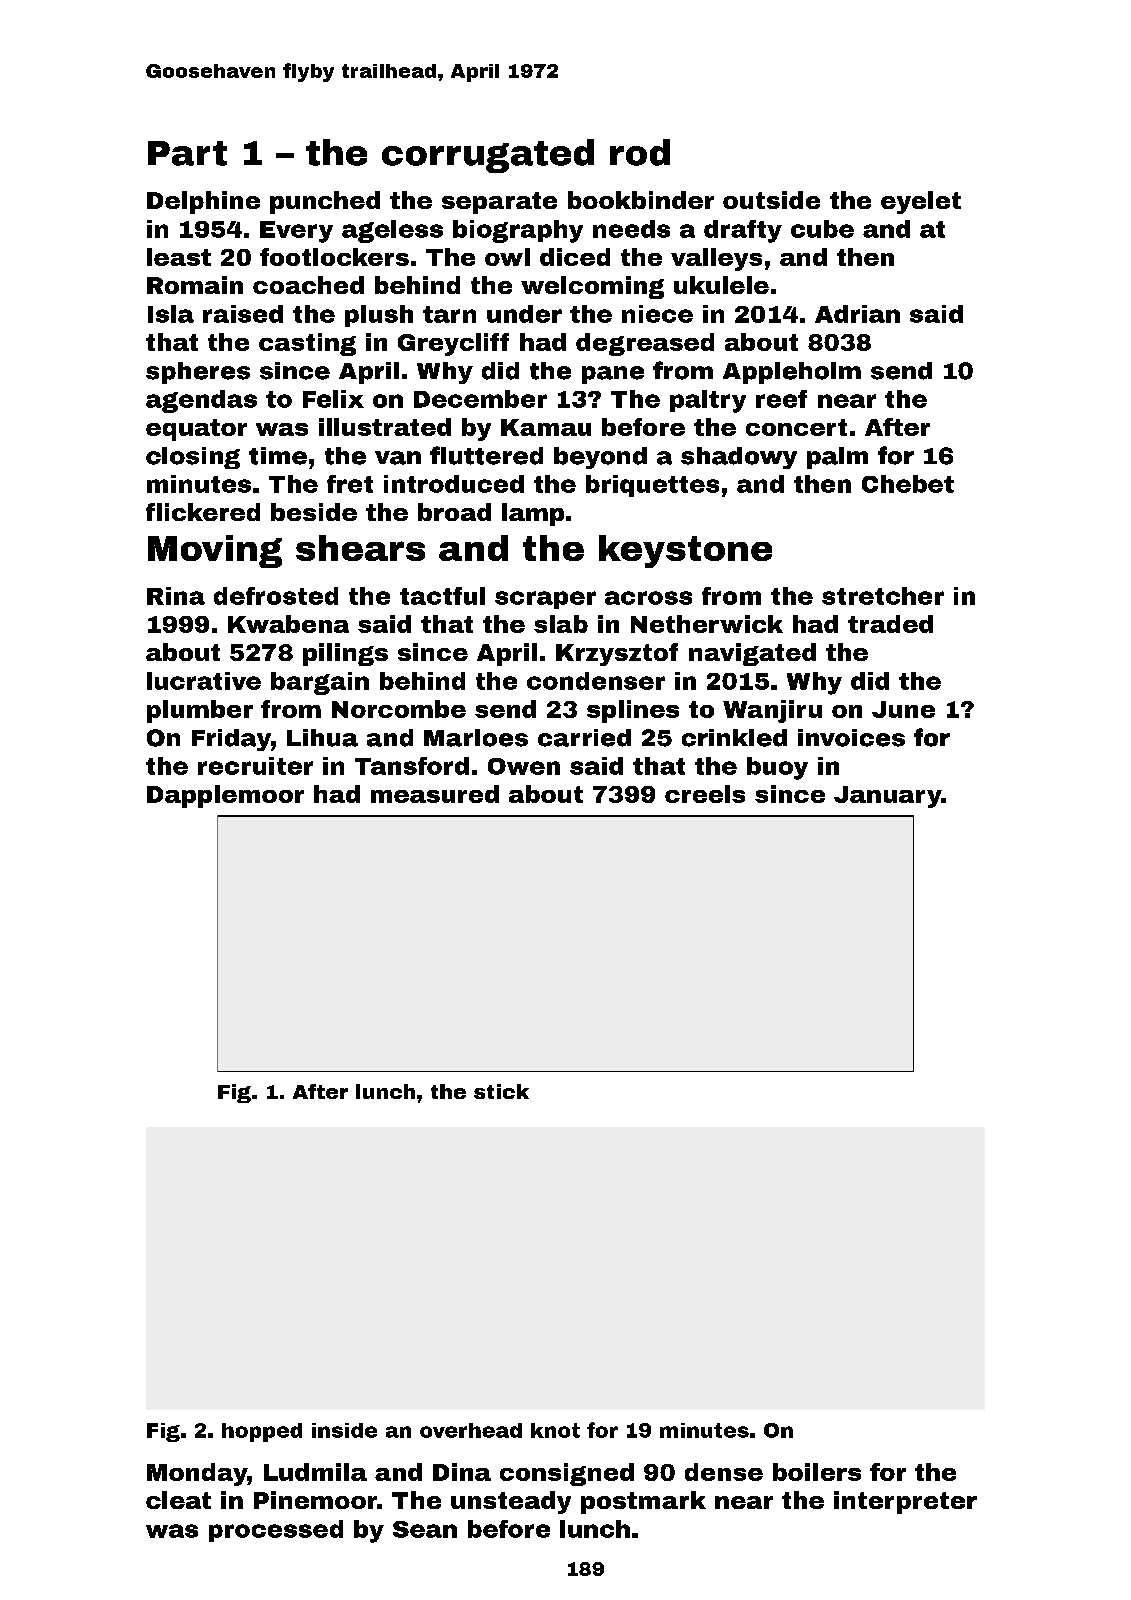  Describe the element at coordinates (921, 202) in the page. I see `eyelet` at that location.
